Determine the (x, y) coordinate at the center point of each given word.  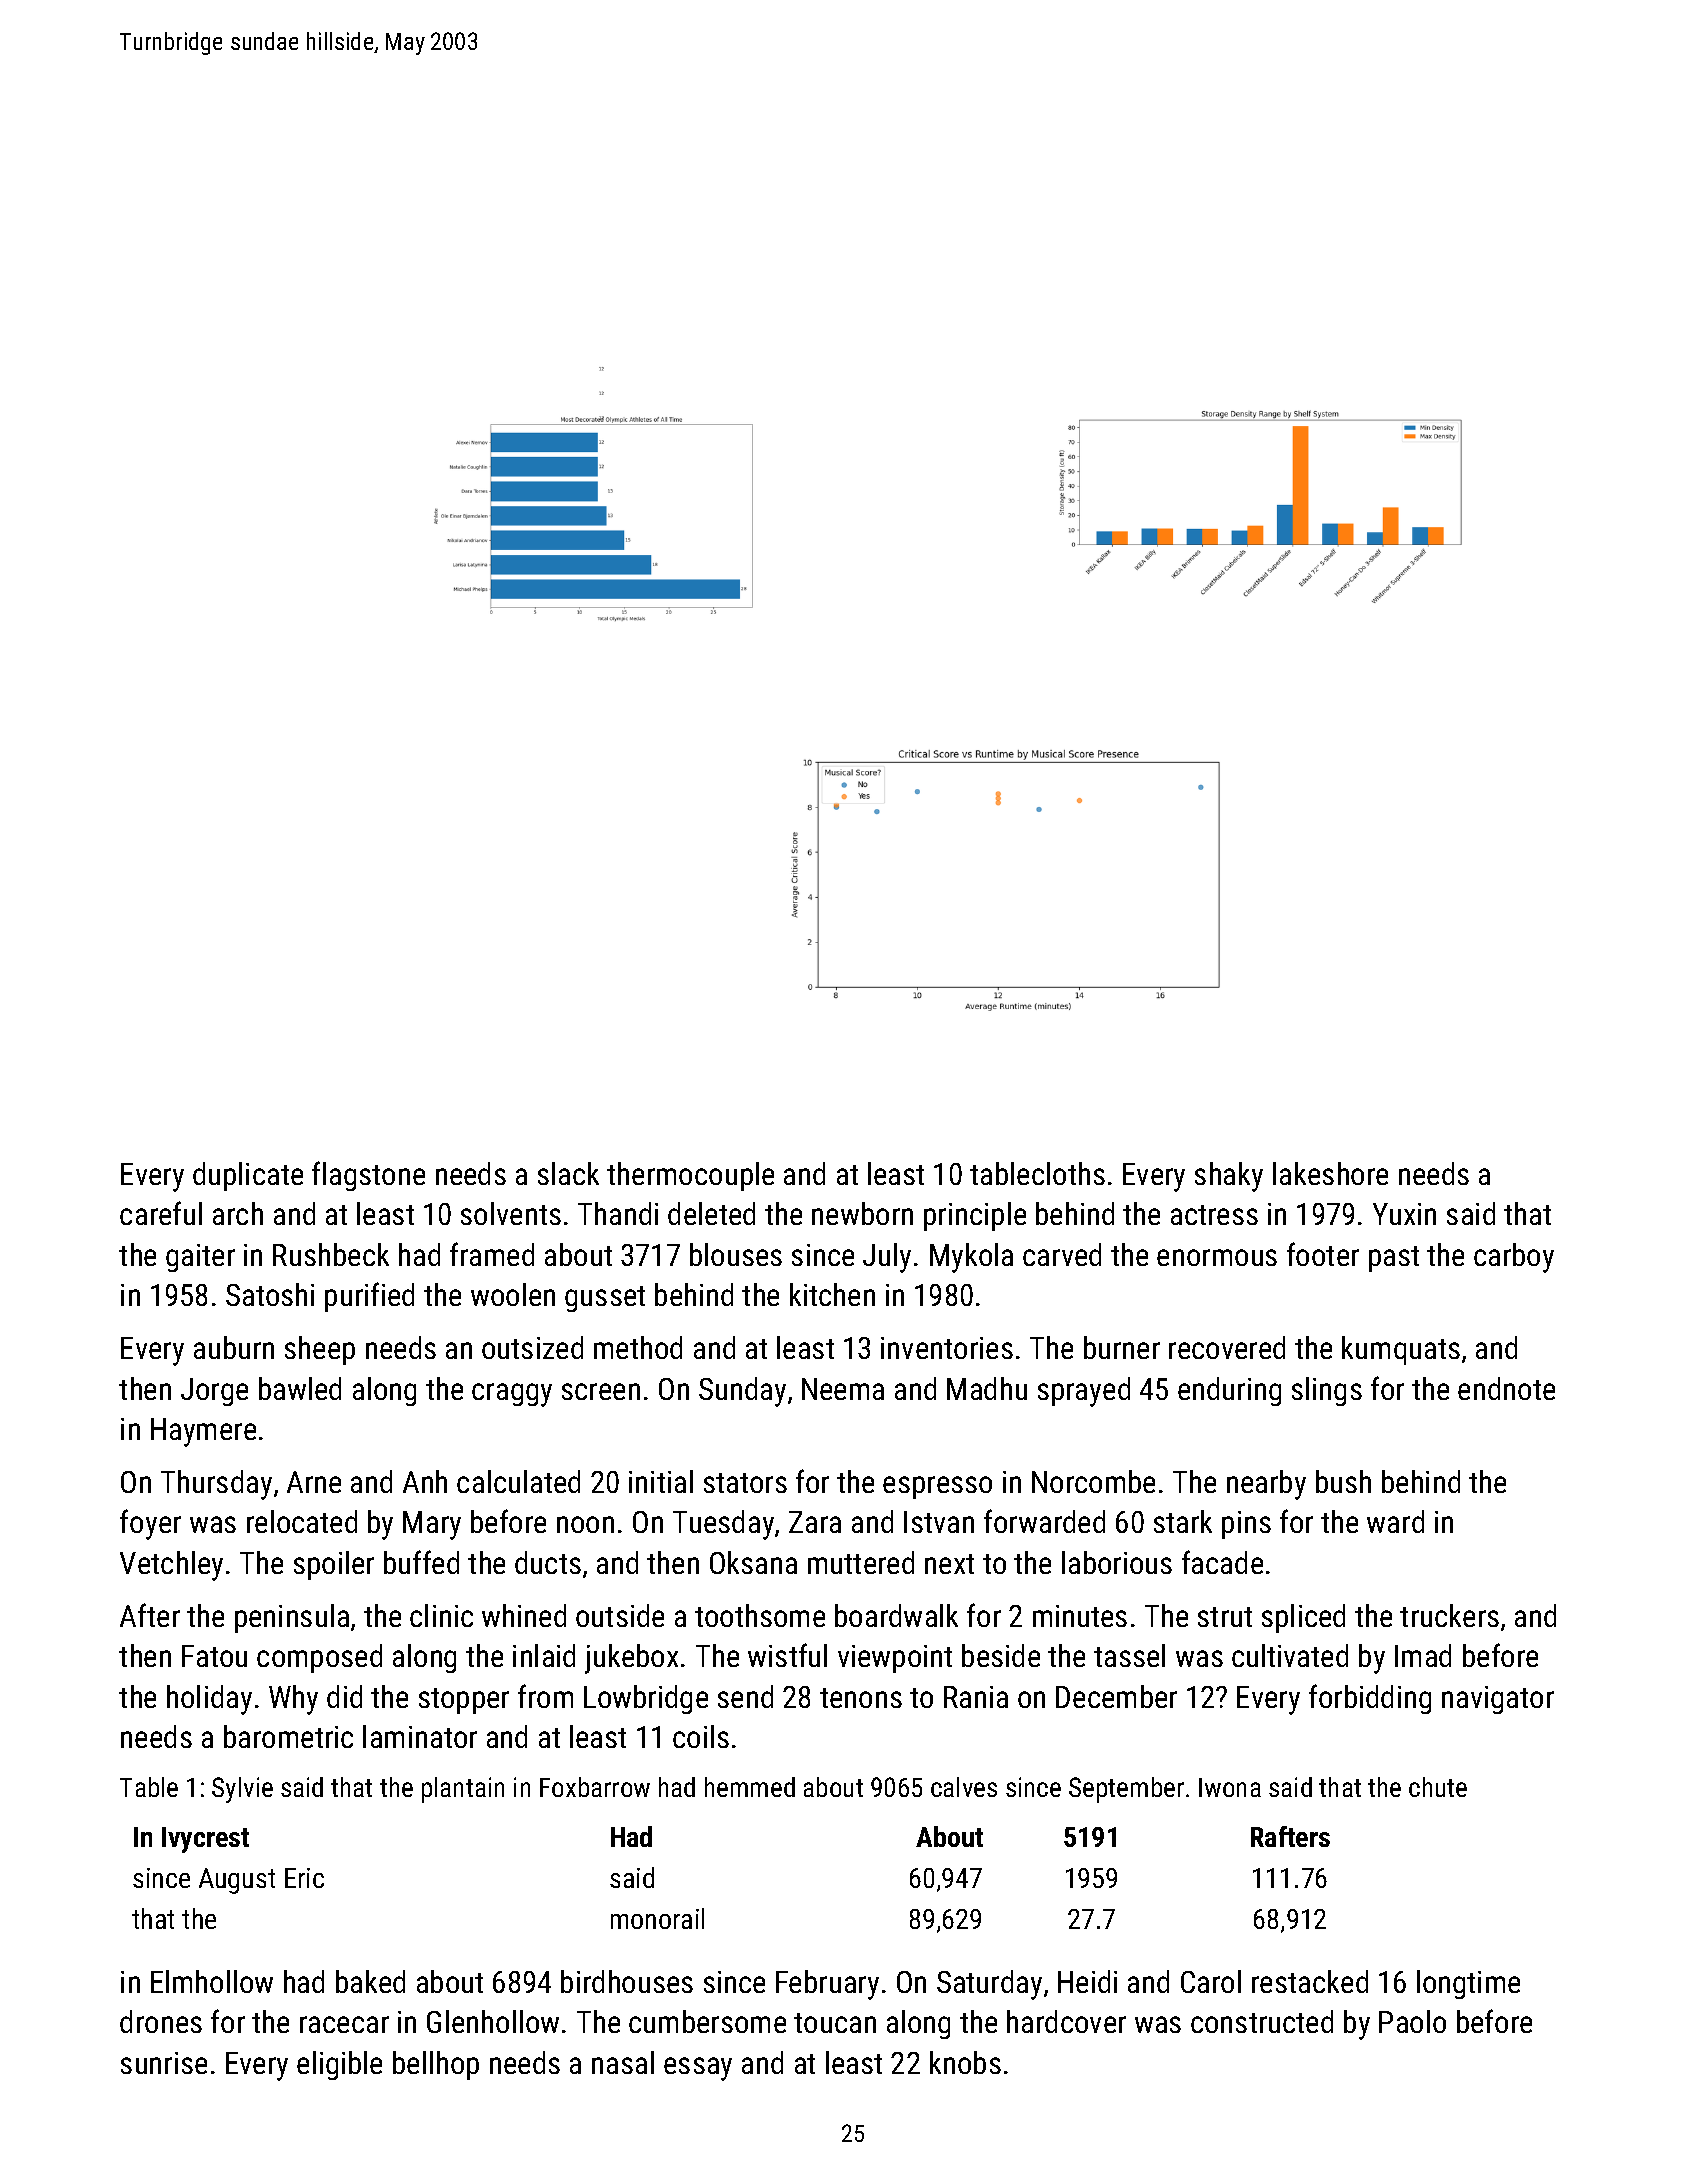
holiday (209, 1700)
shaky (1229, 1177)
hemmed (750, 1787)
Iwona (1230, 1787)
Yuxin (1404, 1214)
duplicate (248, 1176)
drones (161, 2021)
